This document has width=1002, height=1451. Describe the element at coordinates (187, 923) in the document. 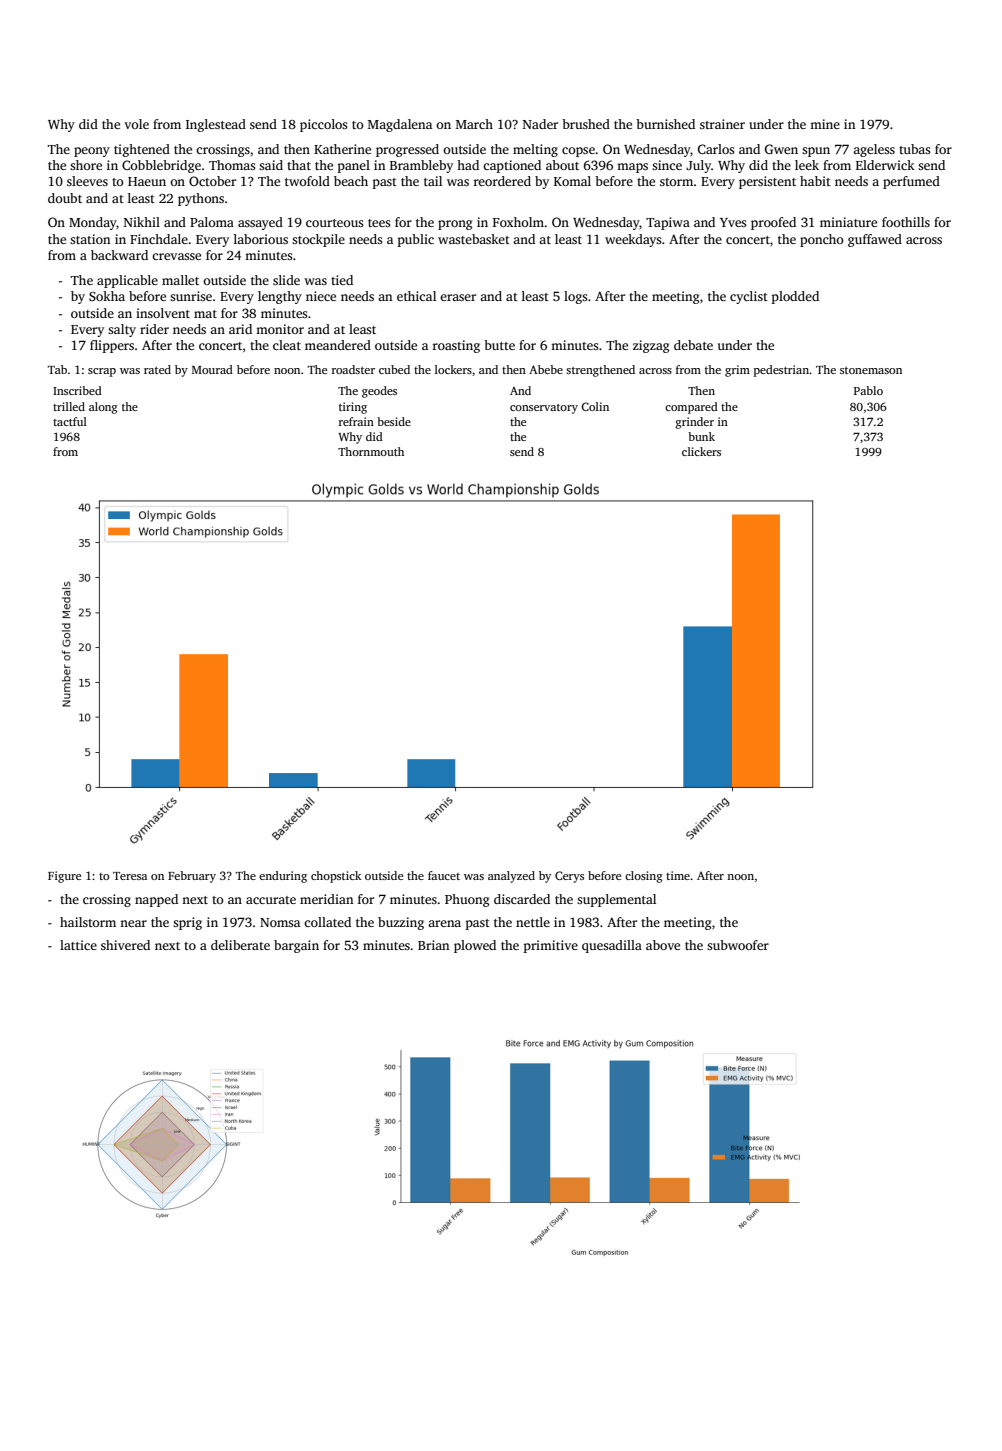

I see `sprig` at that location.
